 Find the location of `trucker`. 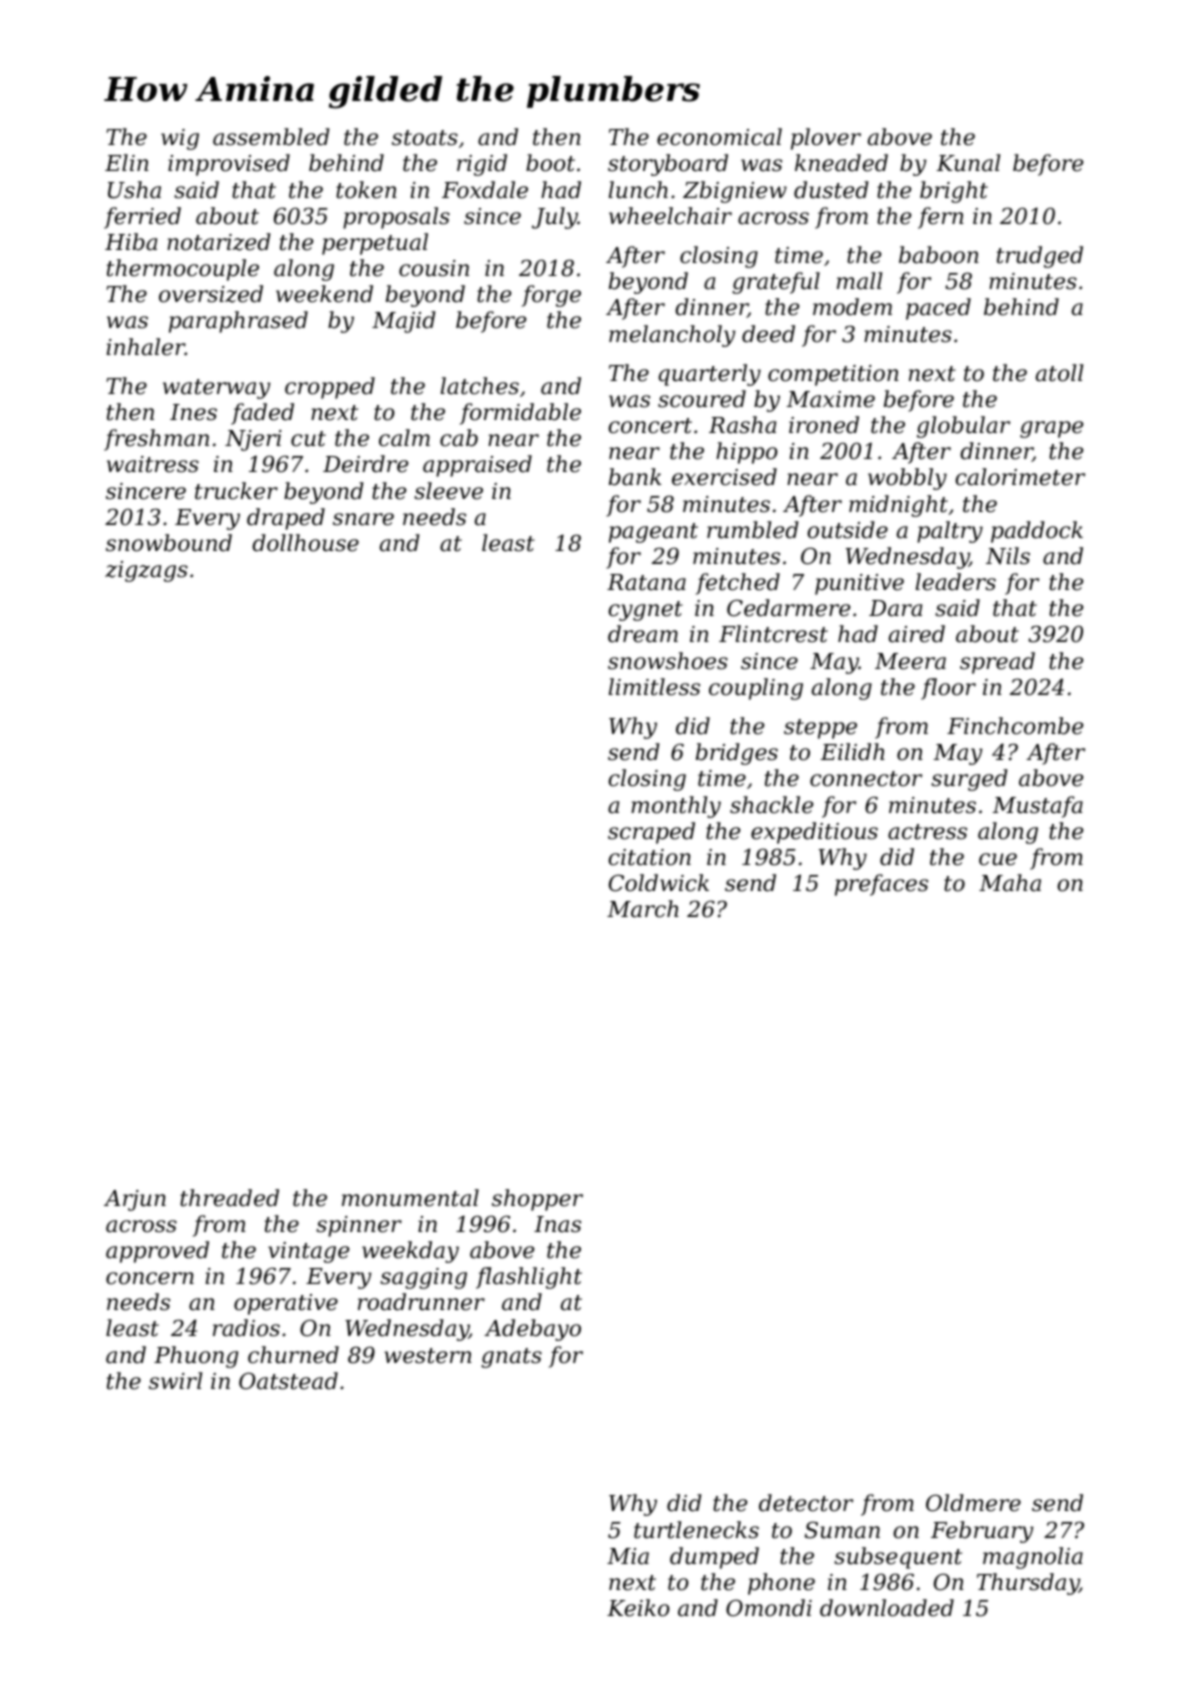

trucker is located at coordinates (236, 491).
